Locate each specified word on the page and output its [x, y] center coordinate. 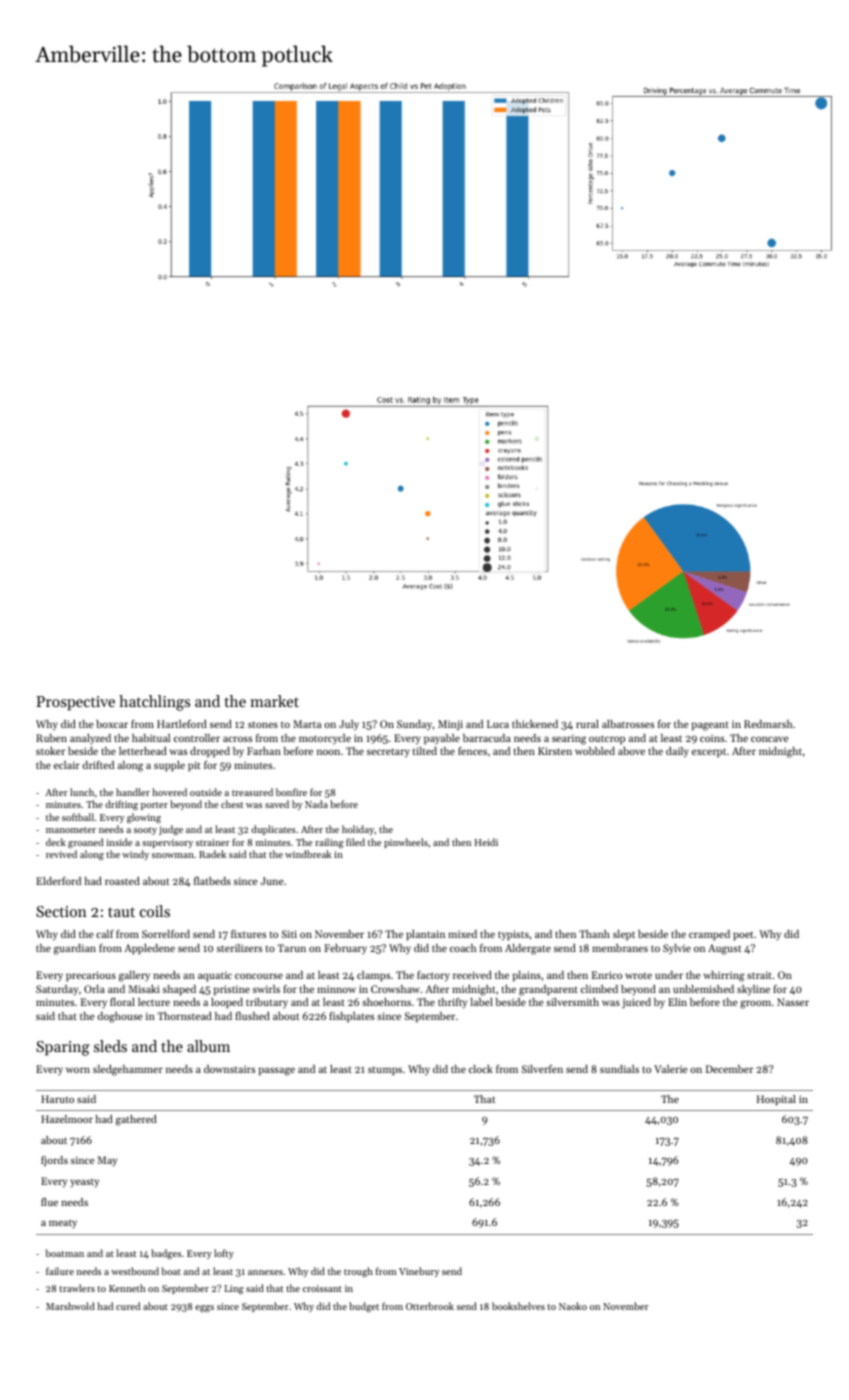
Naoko [573, 1306]
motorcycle [325, 739]
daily [677, 752]
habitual [151, 738]
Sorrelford [166, 934]
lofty [224, 1254]
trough [358, 1272]
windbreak [308, 854]
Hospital [776, 1100]
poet [743, 935]
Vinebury [419, 1272]
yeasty [84, 1183]
